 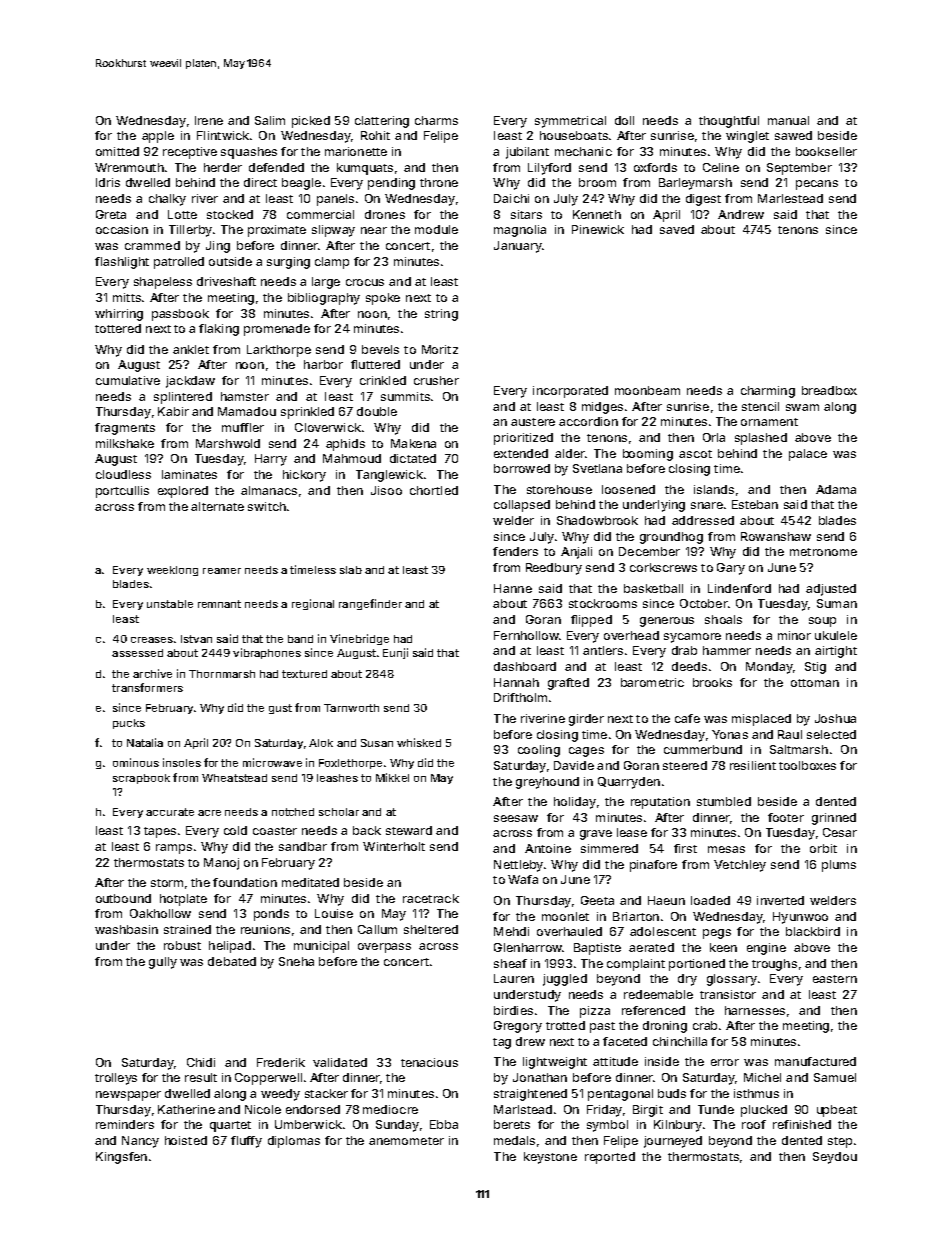 What do you see at coordinates (647, 390) in the document?
I see `moonbeam` at bounding box center [647, 390].
